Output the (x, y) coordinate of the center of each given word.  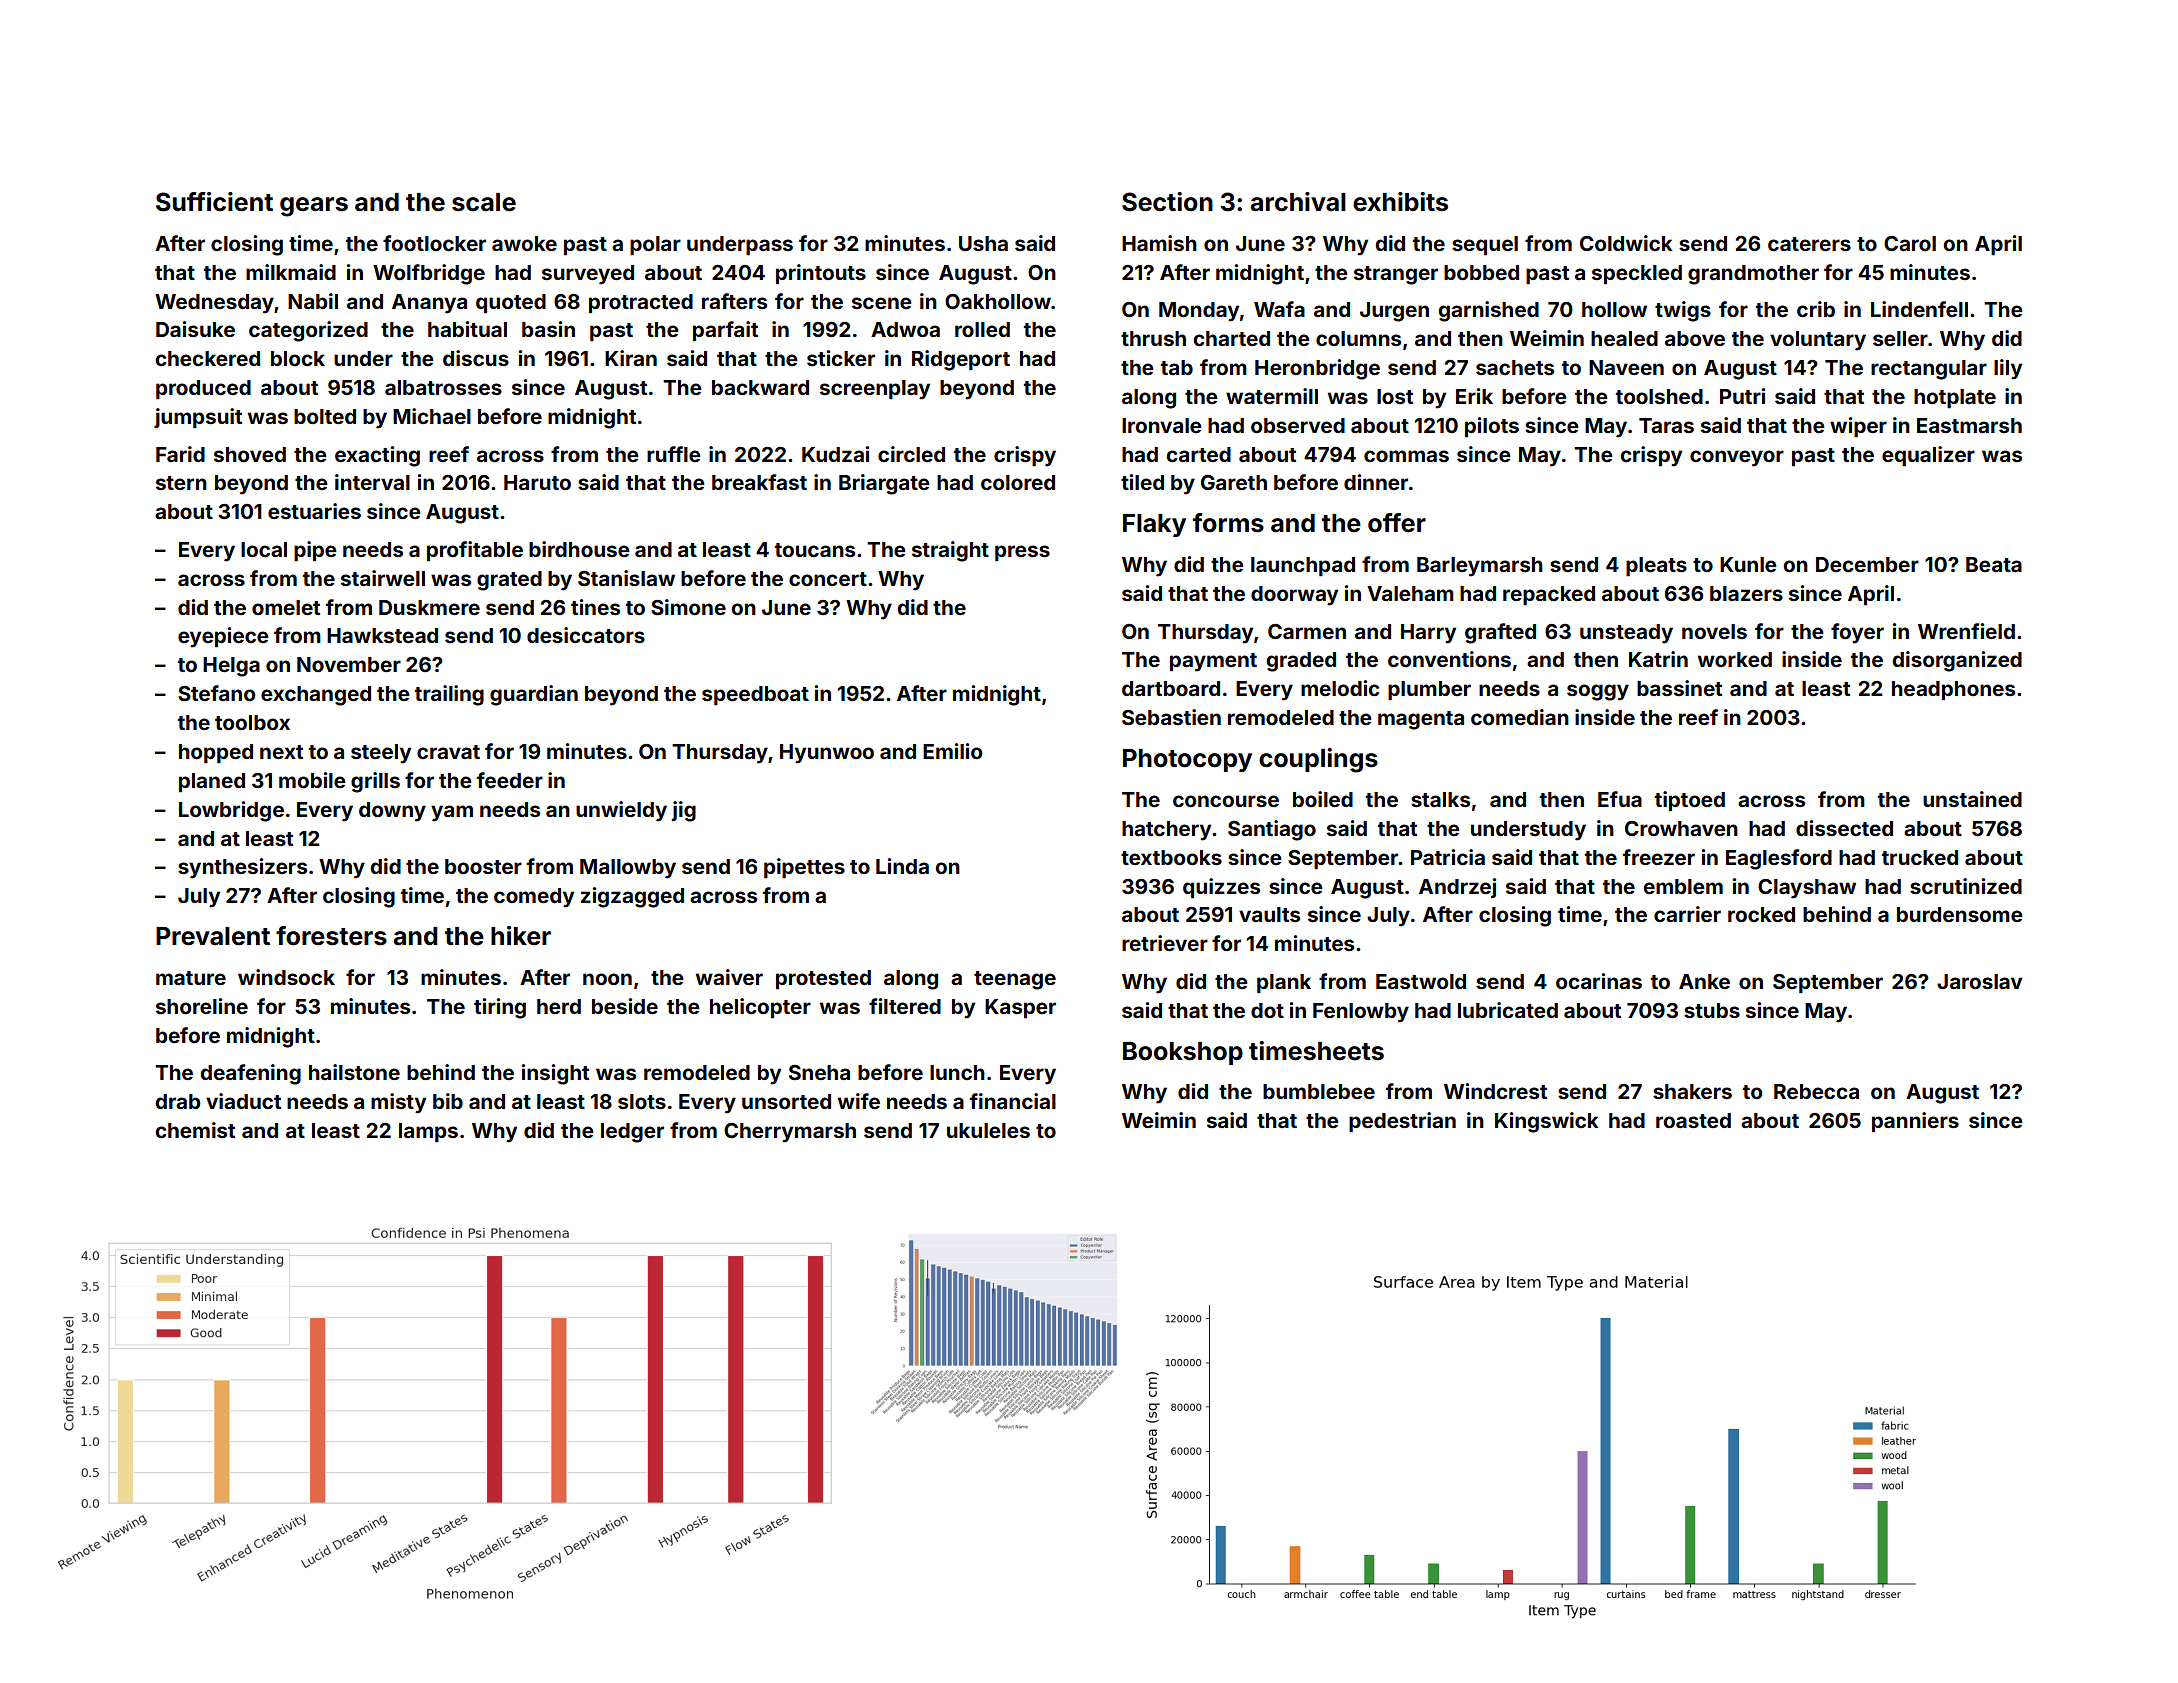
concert (828, 579)
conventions (1449, 659)
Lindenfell (1919, 309)
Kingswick (1547, 1122)
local (264, 549)
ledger (632, 1133)
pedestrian (1402, 1122)
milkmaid (291, 272)
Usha (983, 243)
